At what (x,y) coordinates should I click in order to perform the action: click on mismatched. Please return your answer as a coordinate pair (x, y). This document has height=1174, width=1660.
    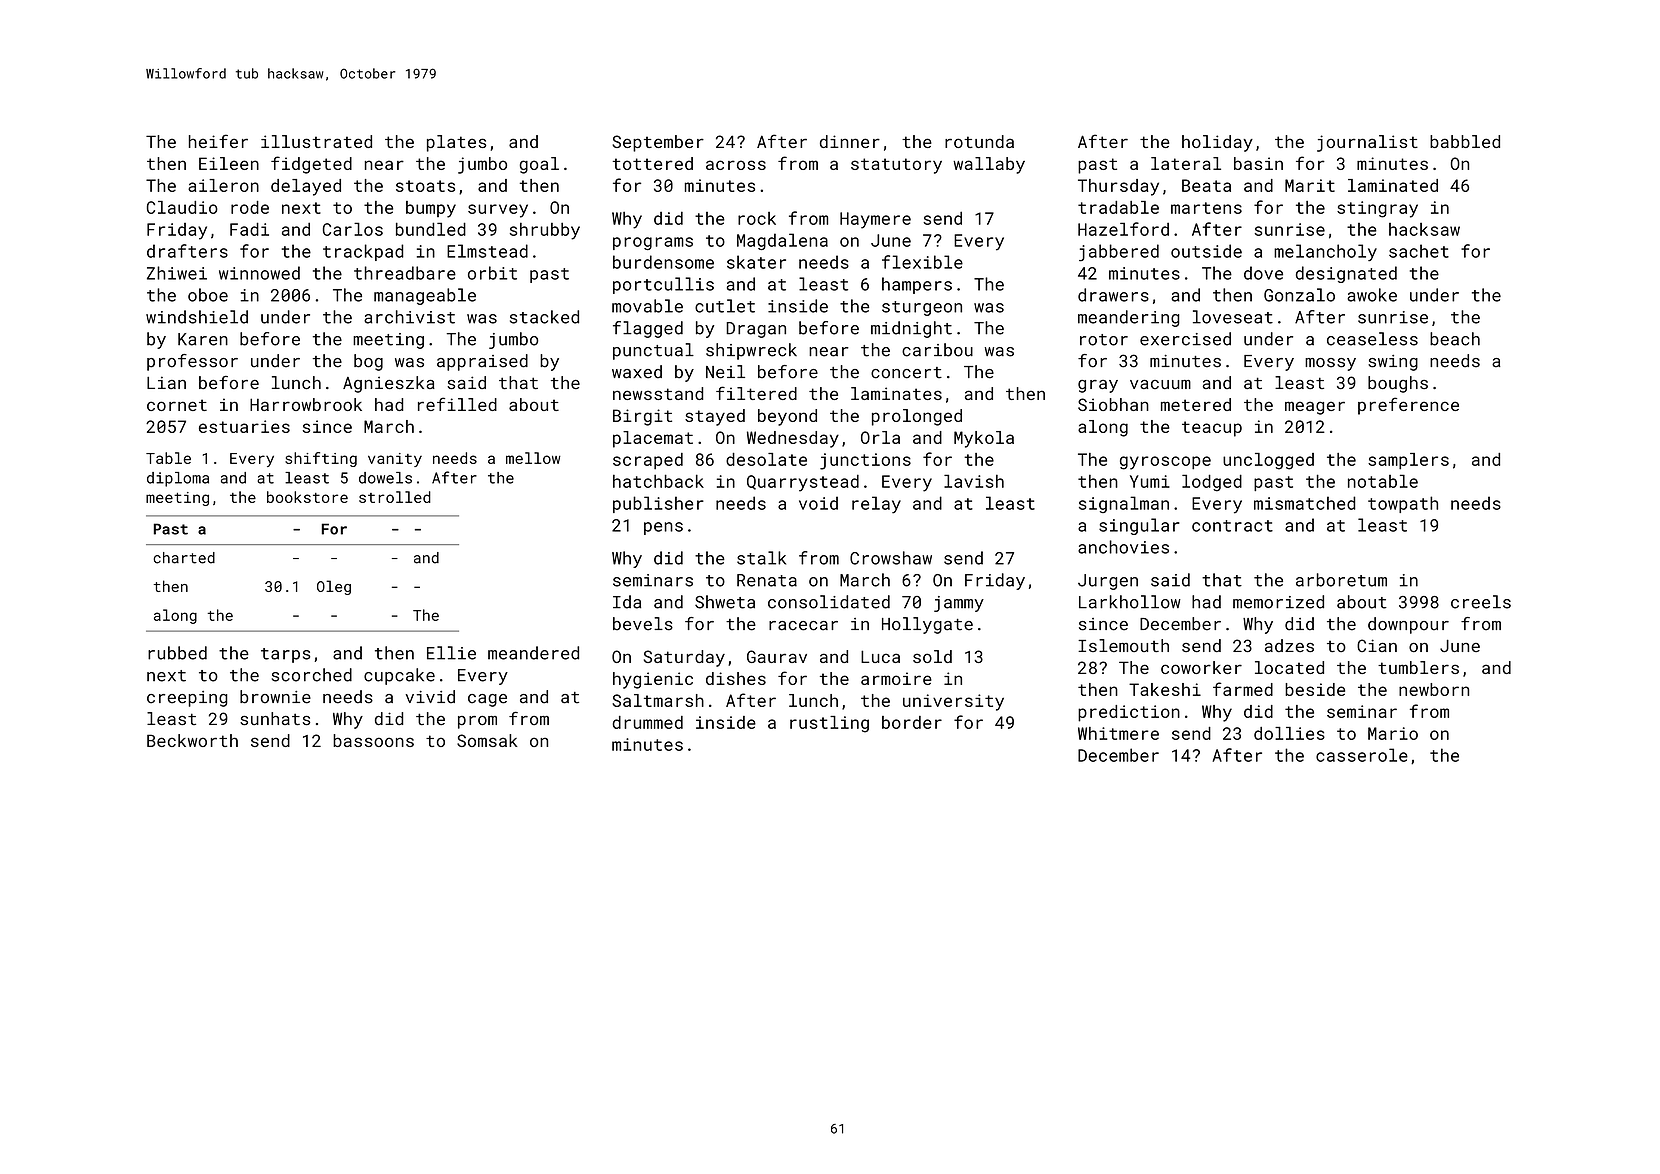
    Looking at the image, I should click on (1305, 503).
